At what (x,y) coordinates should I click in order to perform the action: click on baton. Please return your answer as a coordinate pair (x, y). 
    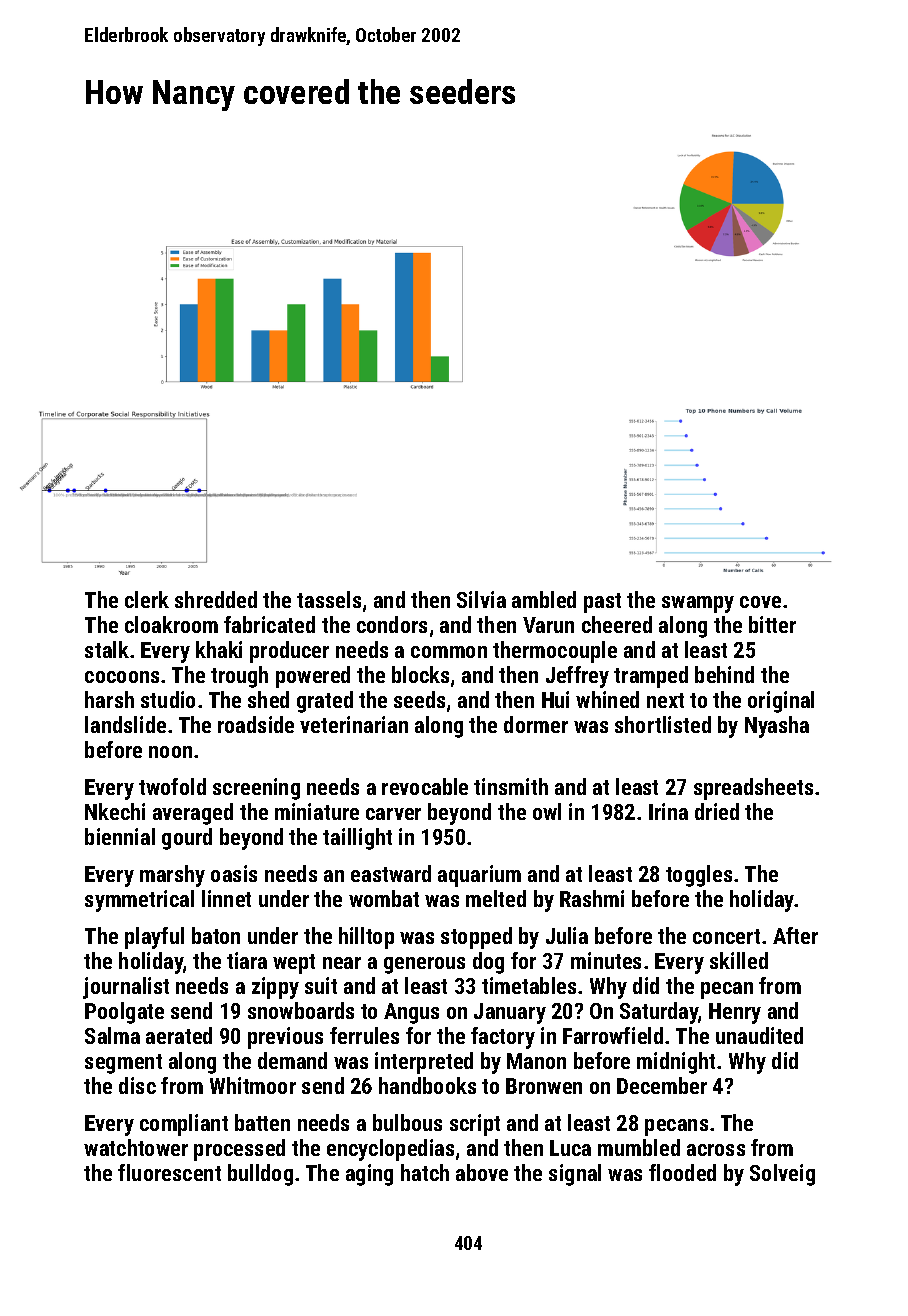
    Looking at the image, I should click on (216, 935).
